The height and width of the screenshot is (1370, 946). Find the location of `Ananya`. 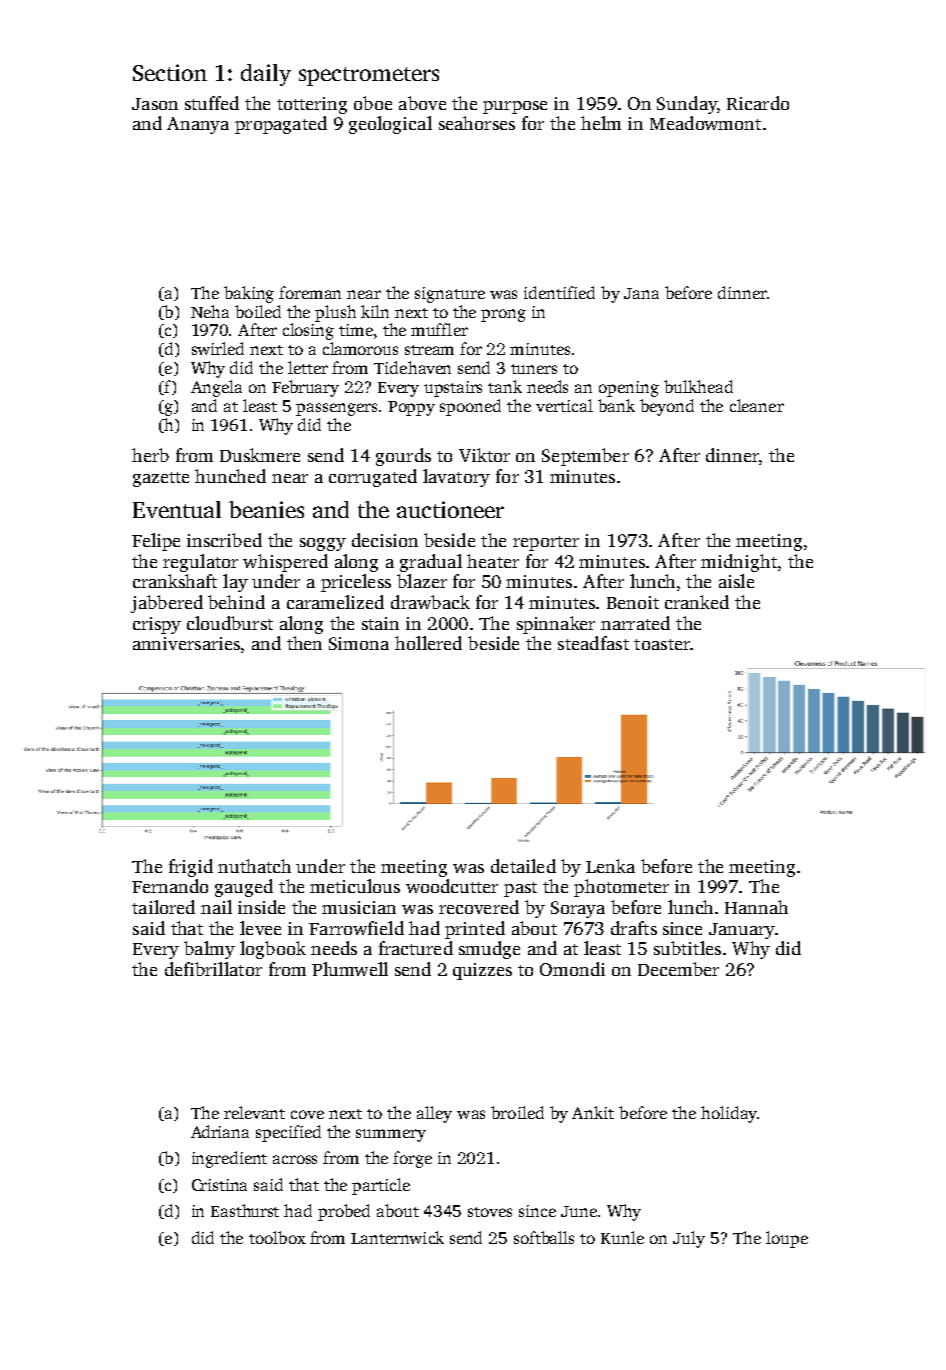

Ananya is located at coordinates (198, 125).
